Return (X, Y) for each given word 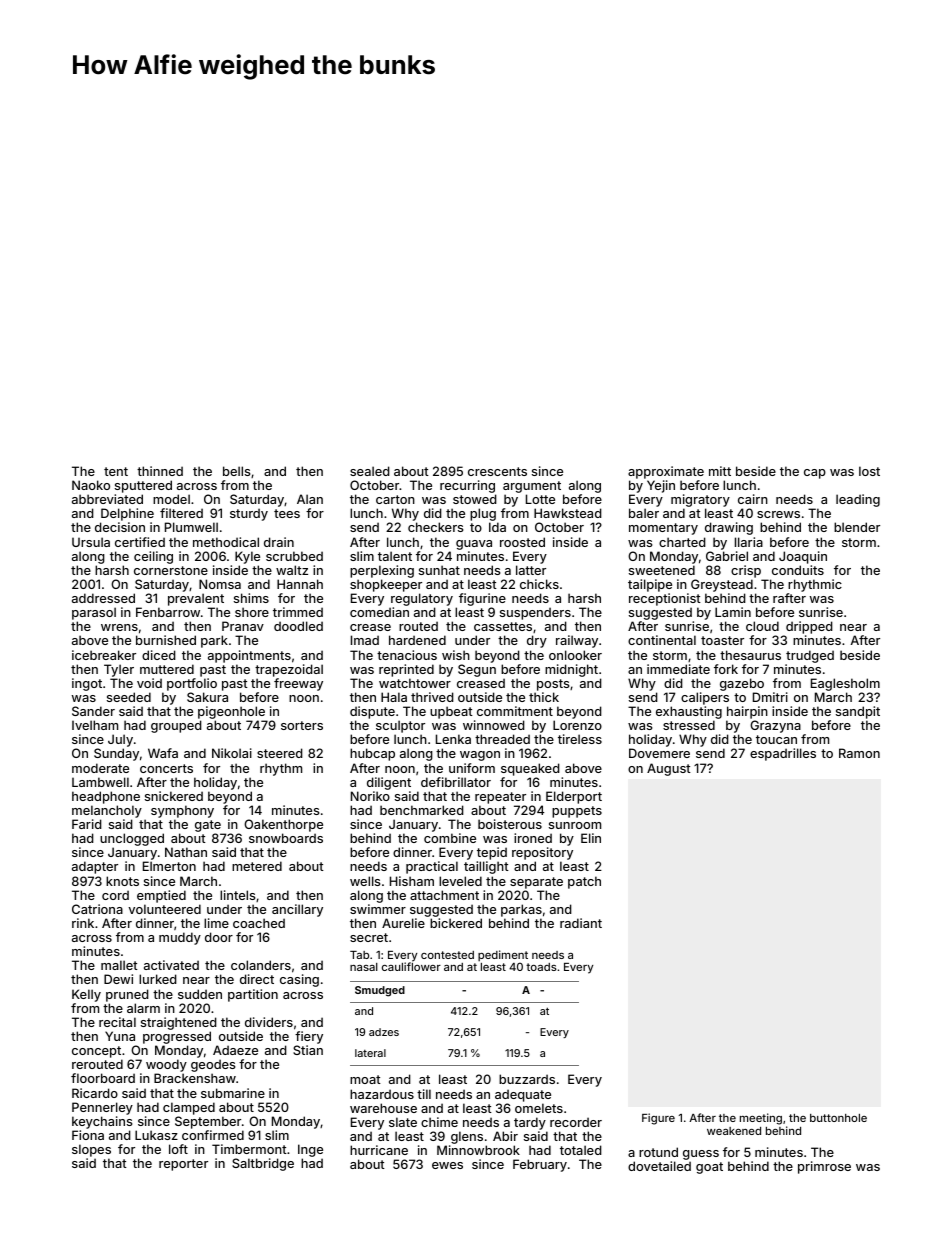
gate (208, 826)
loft (178, 1149)
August (669, 769)
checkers (435, 527)
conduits (798, 570)
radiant (581, 923)
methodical (226, 542)
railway (577, 641)
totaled (581, 1150)
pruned (127, 995)
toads (541, 967)
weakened (734, 1131)
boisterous (510, 824)
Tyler (119, 670)
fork (726, 669)
